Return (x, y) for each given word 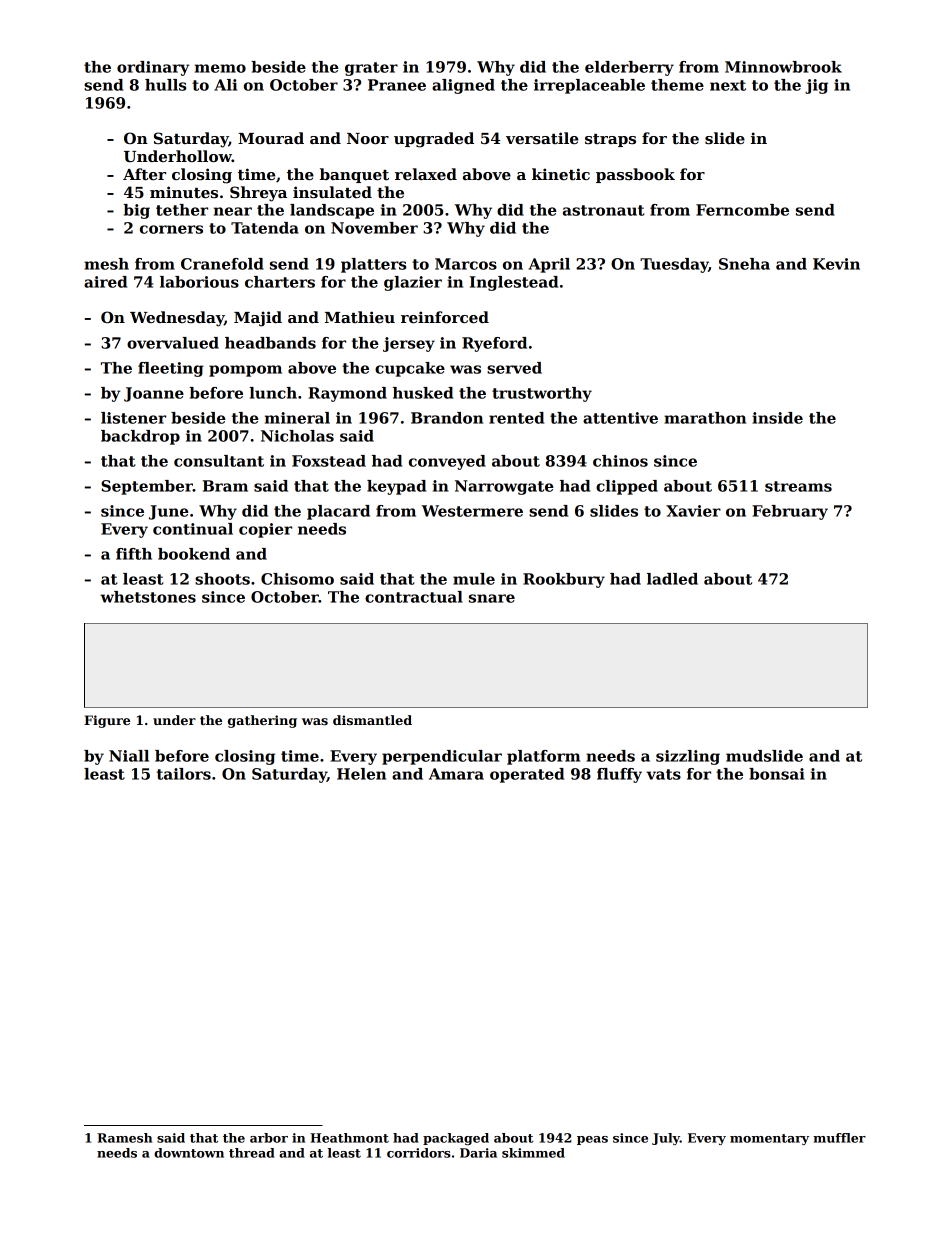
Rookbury (564, 580)
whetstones (148, 597)
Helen (361, 774)
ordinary (153, 68)
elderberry (629, 68)
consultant (219, 461)
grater (371, 69)
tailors (184, 774)
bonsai (777, 774)
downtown (189, 1153)
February (790, 512)
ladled (672, 579)
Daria (478, 1153)
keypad (396, 487)
